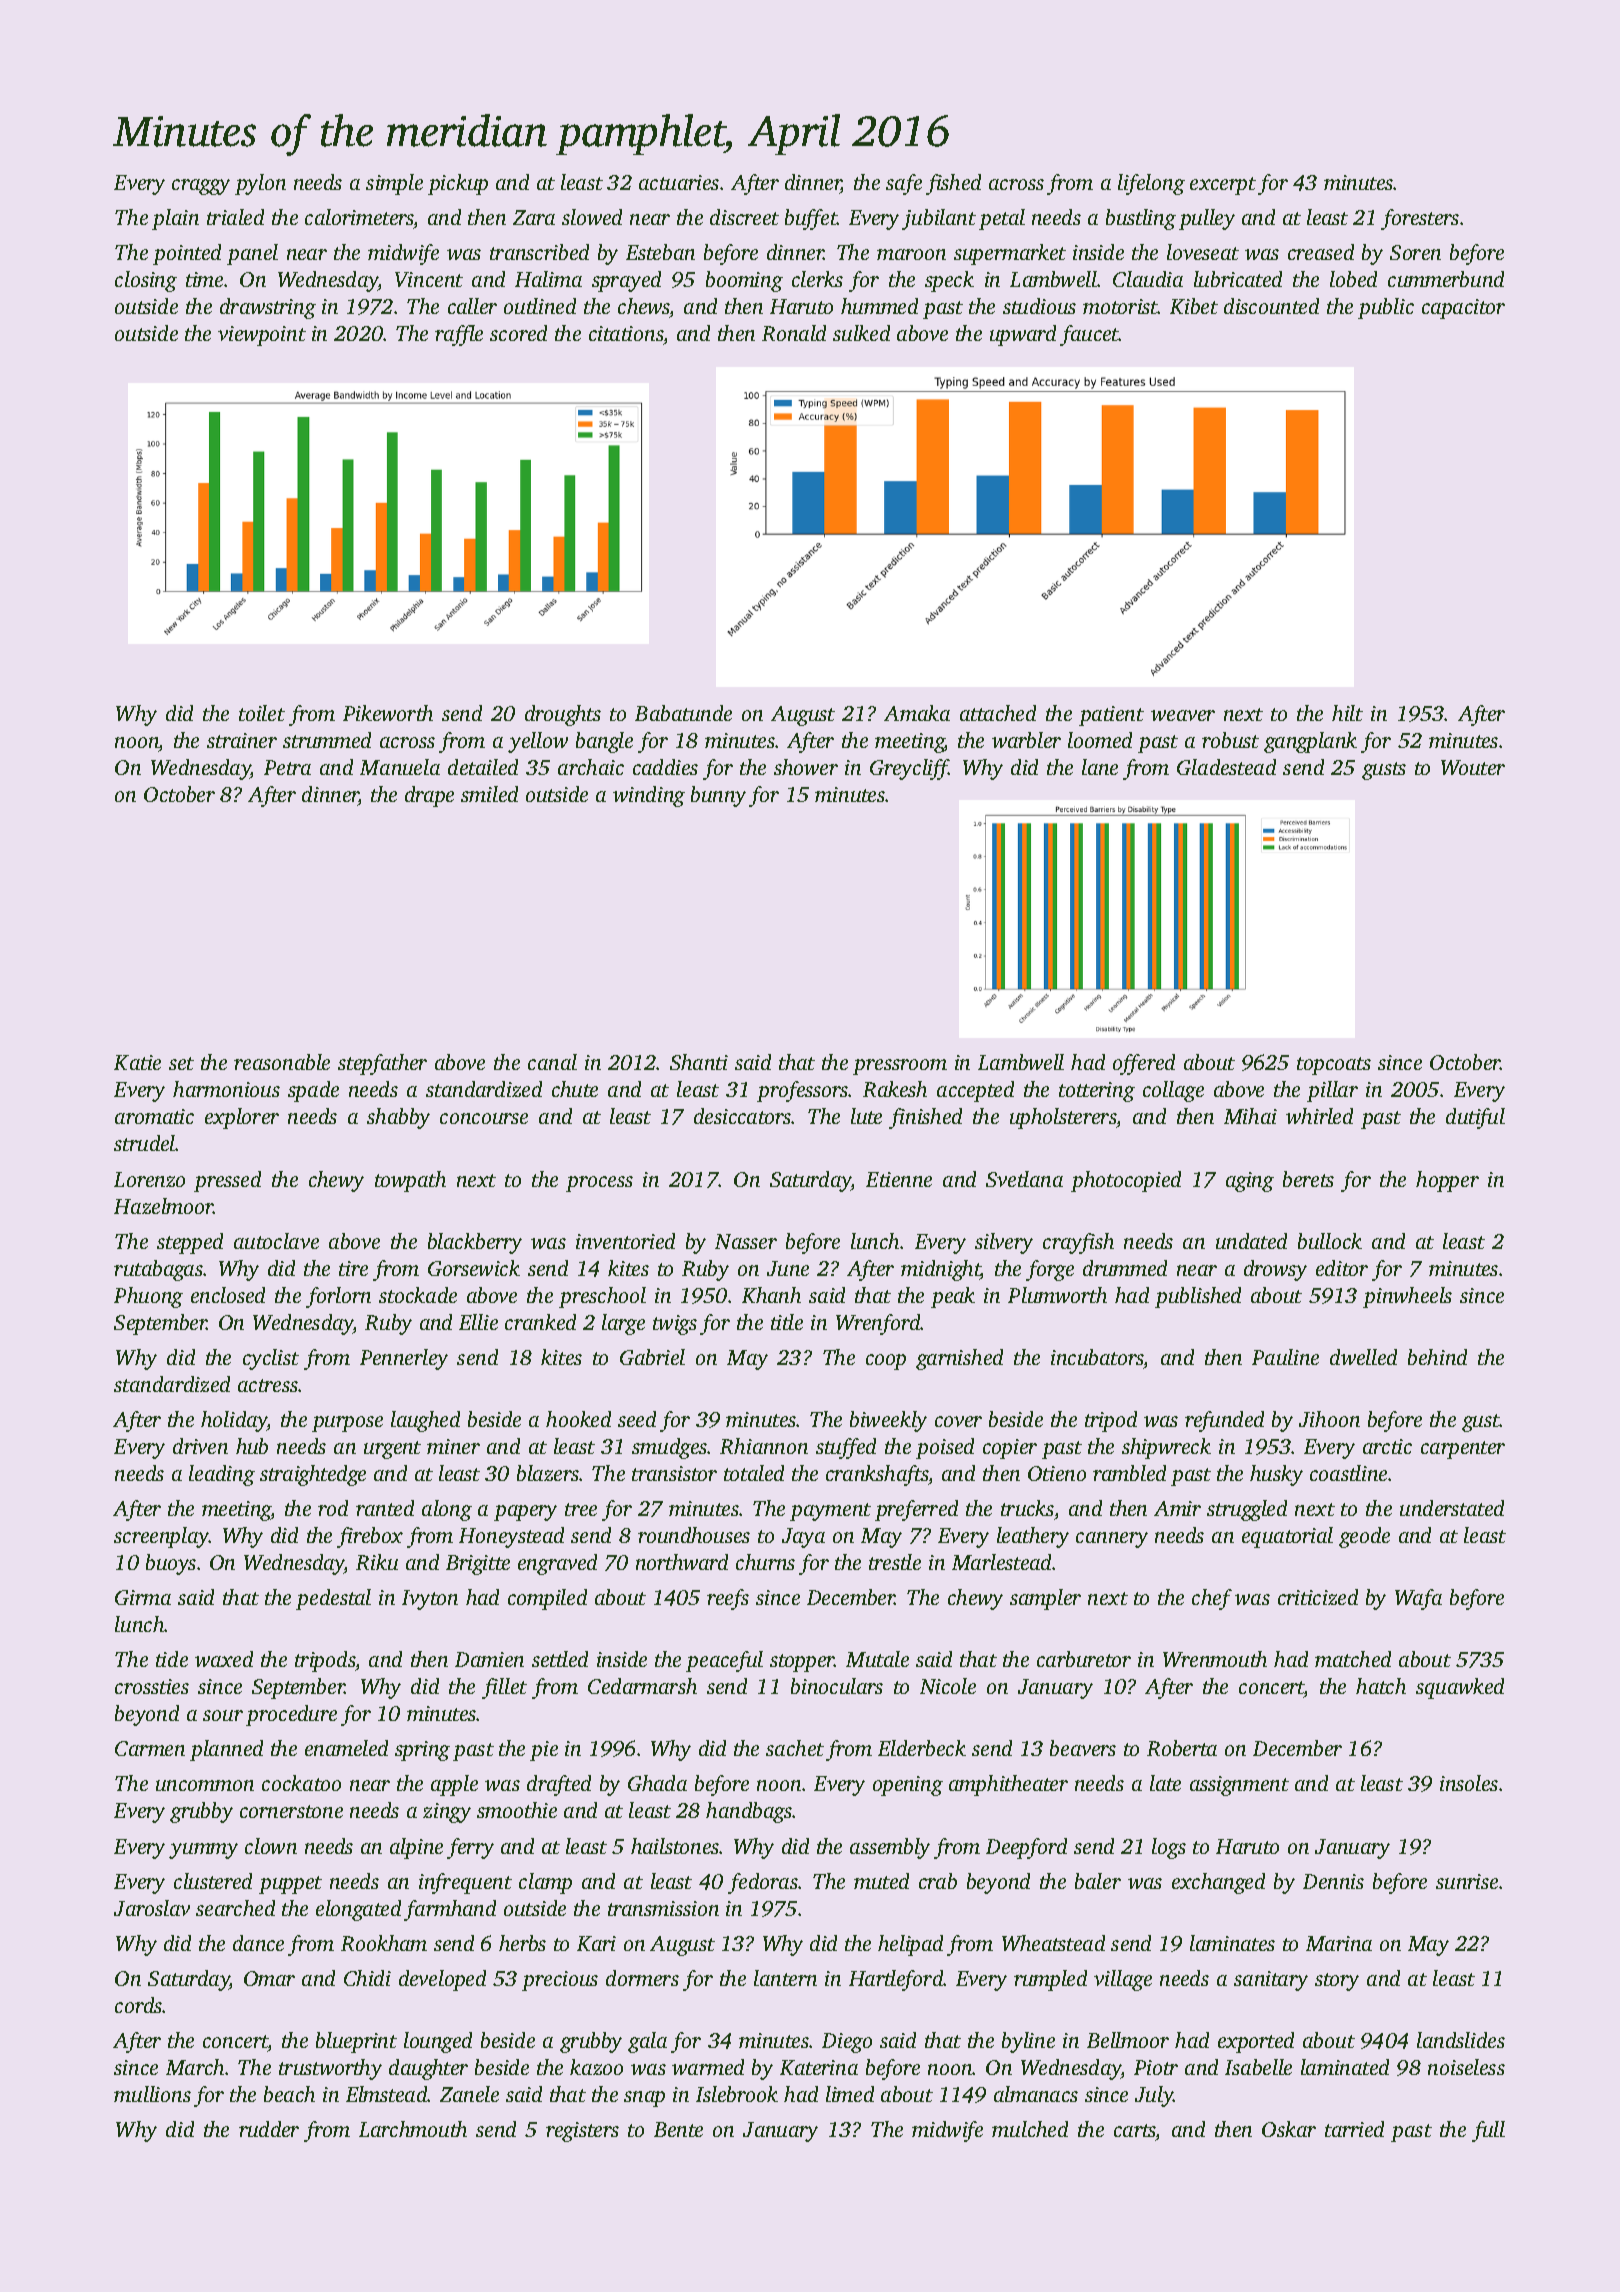 Image resolution: width=1620 pixels, height=2292 pixels. Describe the element at coordinates (953, 184) in the image. I see `fished` at that location.
